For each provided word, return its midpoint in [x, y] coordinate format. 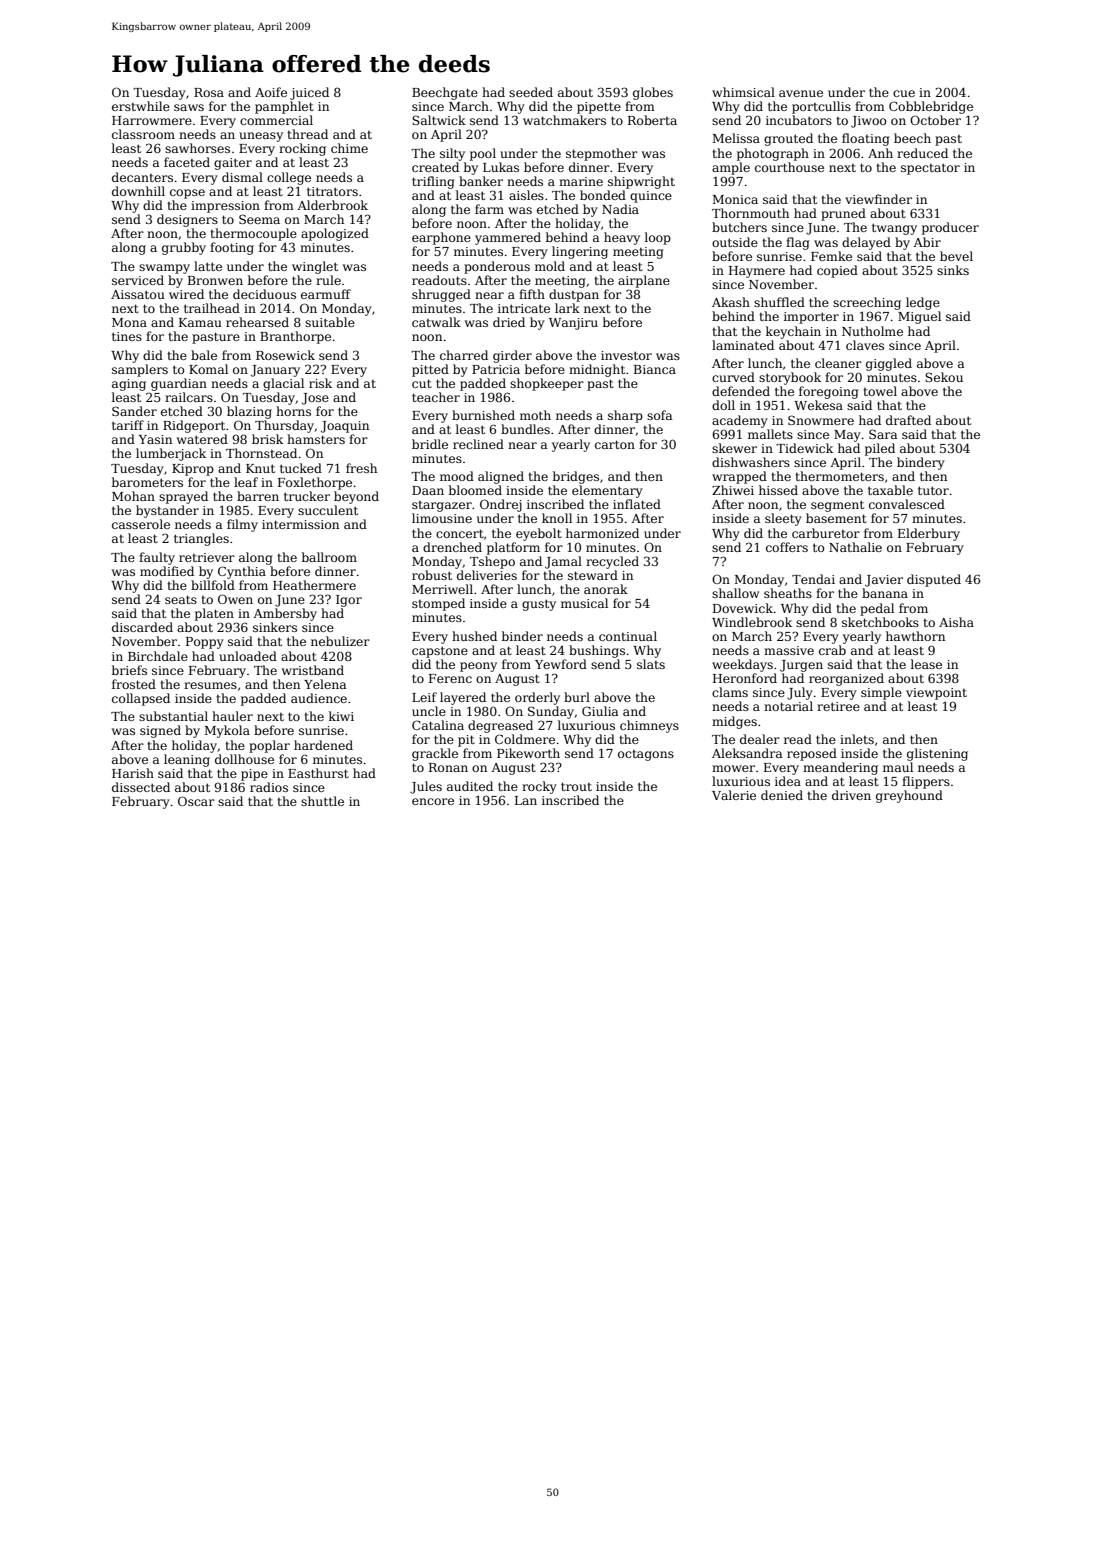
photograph [773, 154]
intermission [300, 524]
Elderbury [929, 534]
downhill [138, 191]
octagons [646, 755]
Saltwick [439, 120]
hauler [232, 716]
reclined [478, 444]
